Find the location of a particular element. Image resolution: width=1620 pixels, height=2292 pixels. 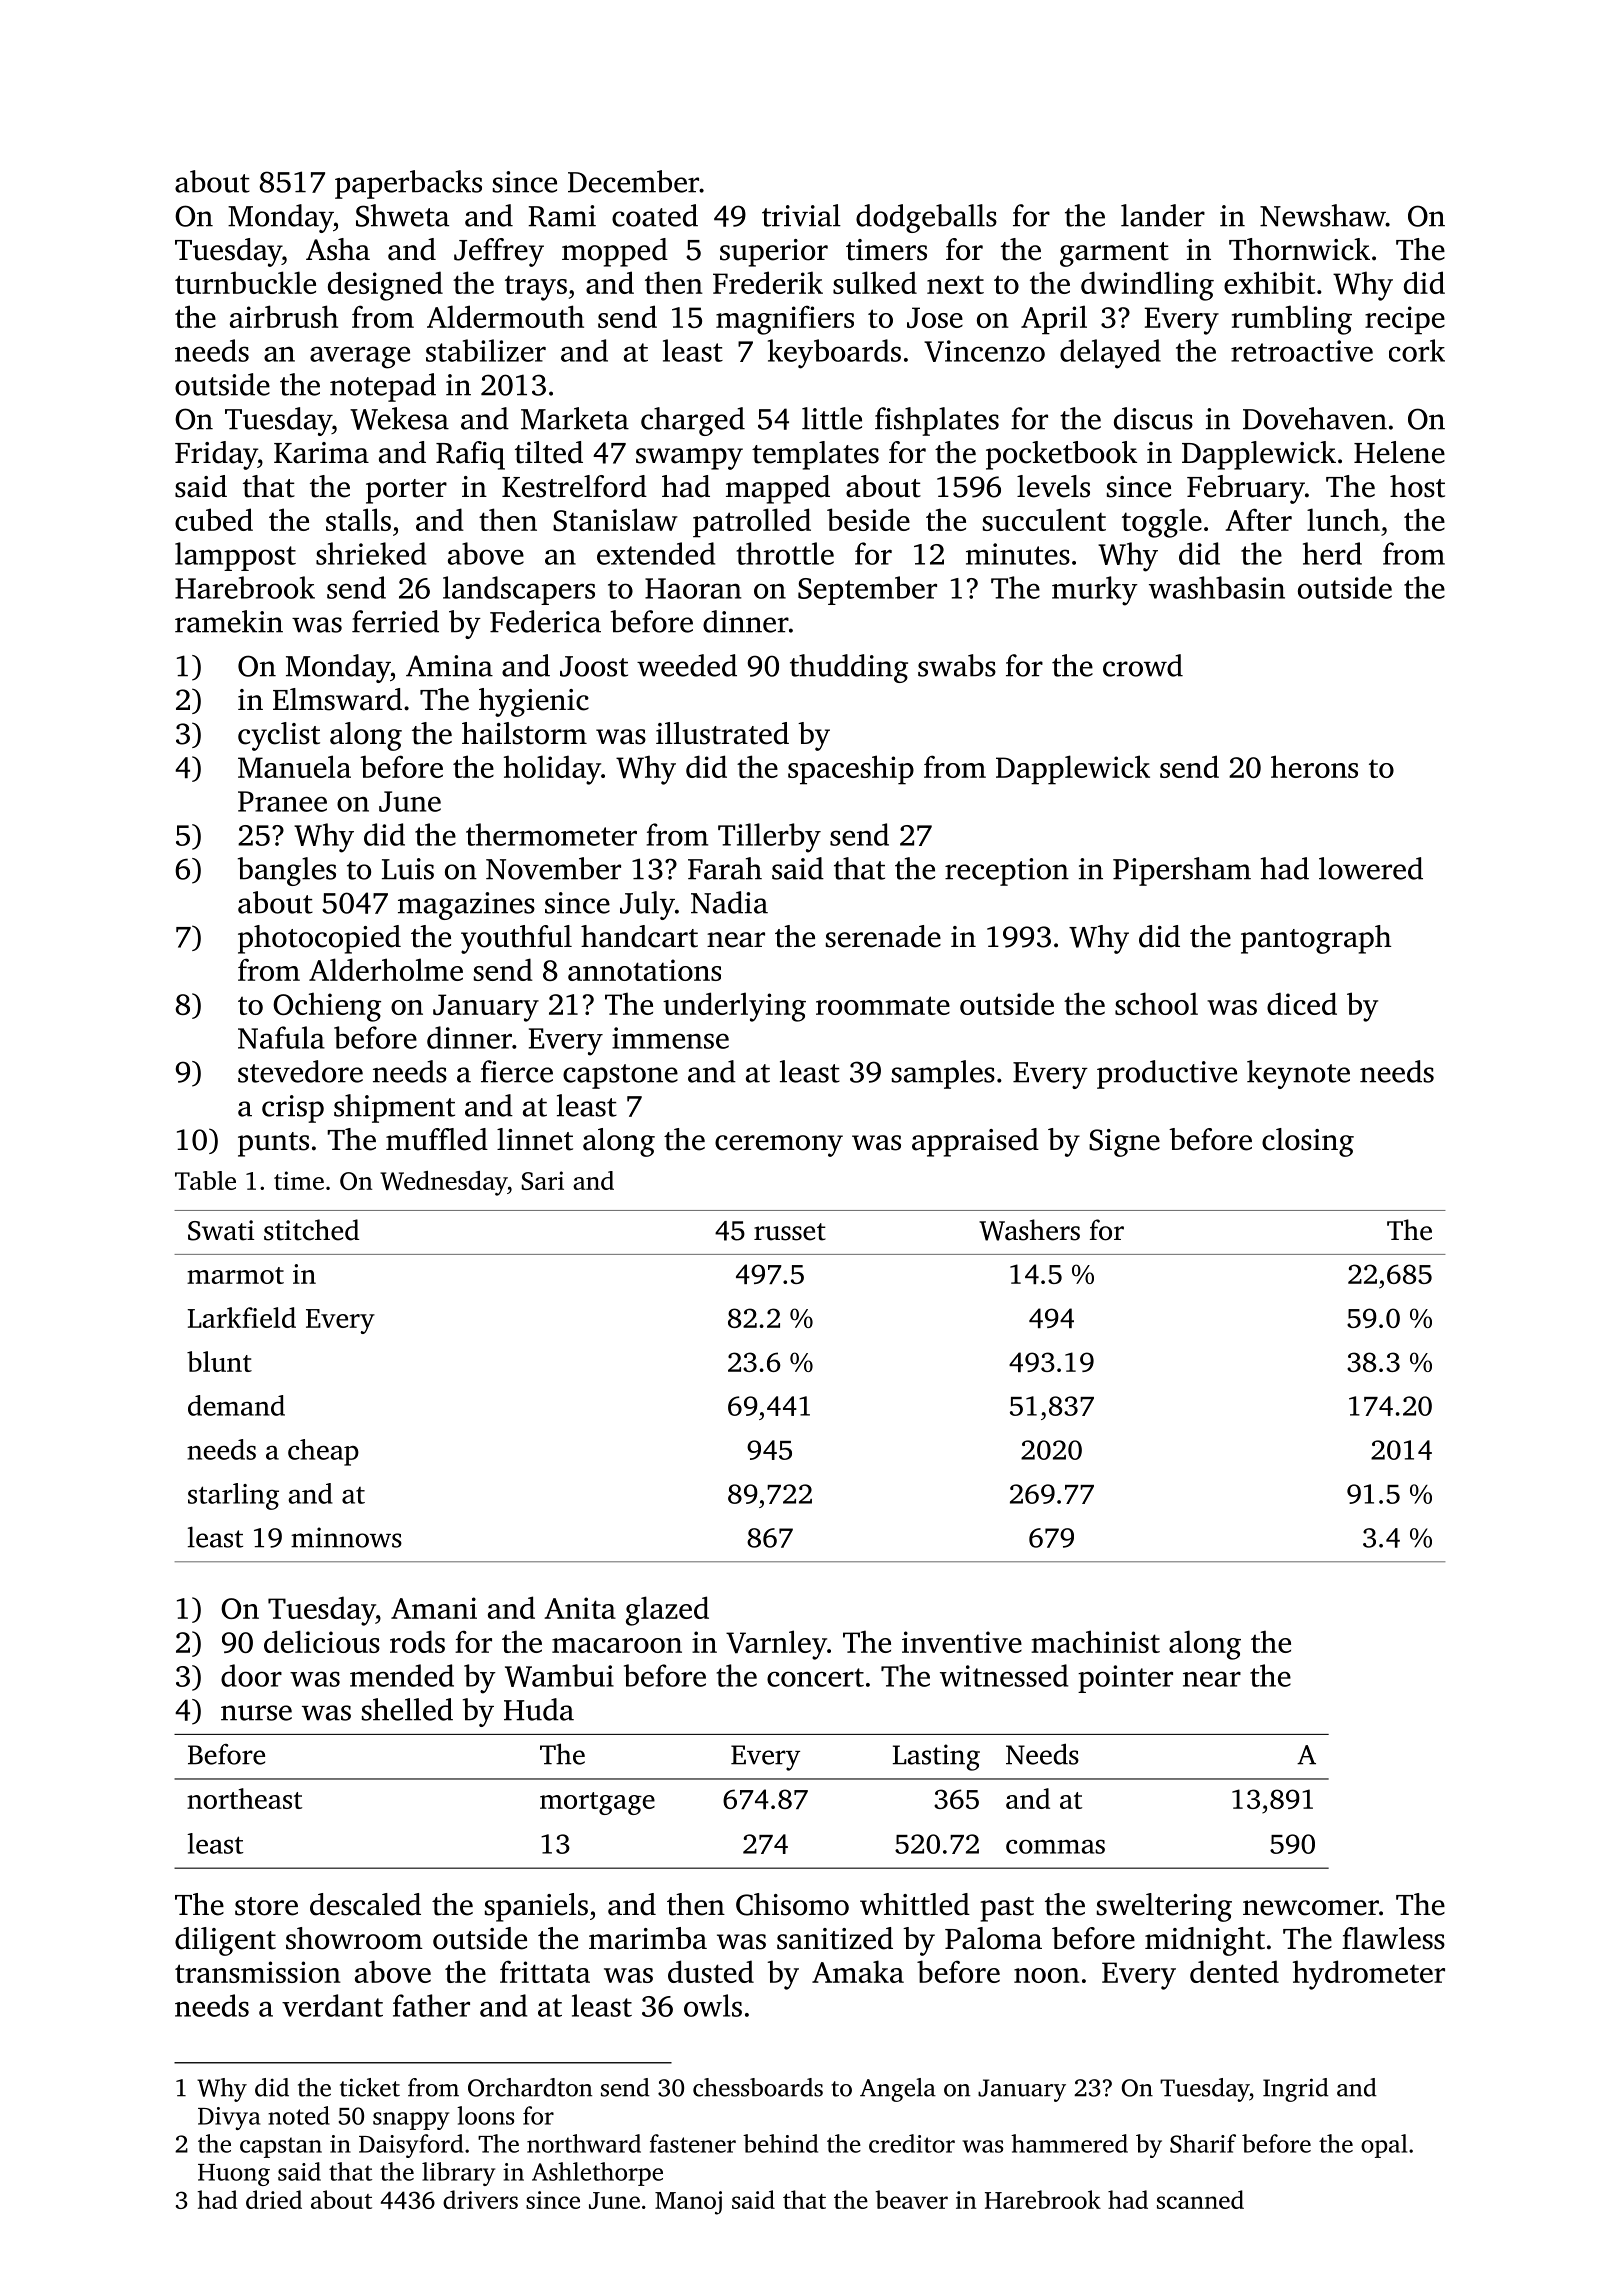

creditor is located at coordinates (912, 2143).
